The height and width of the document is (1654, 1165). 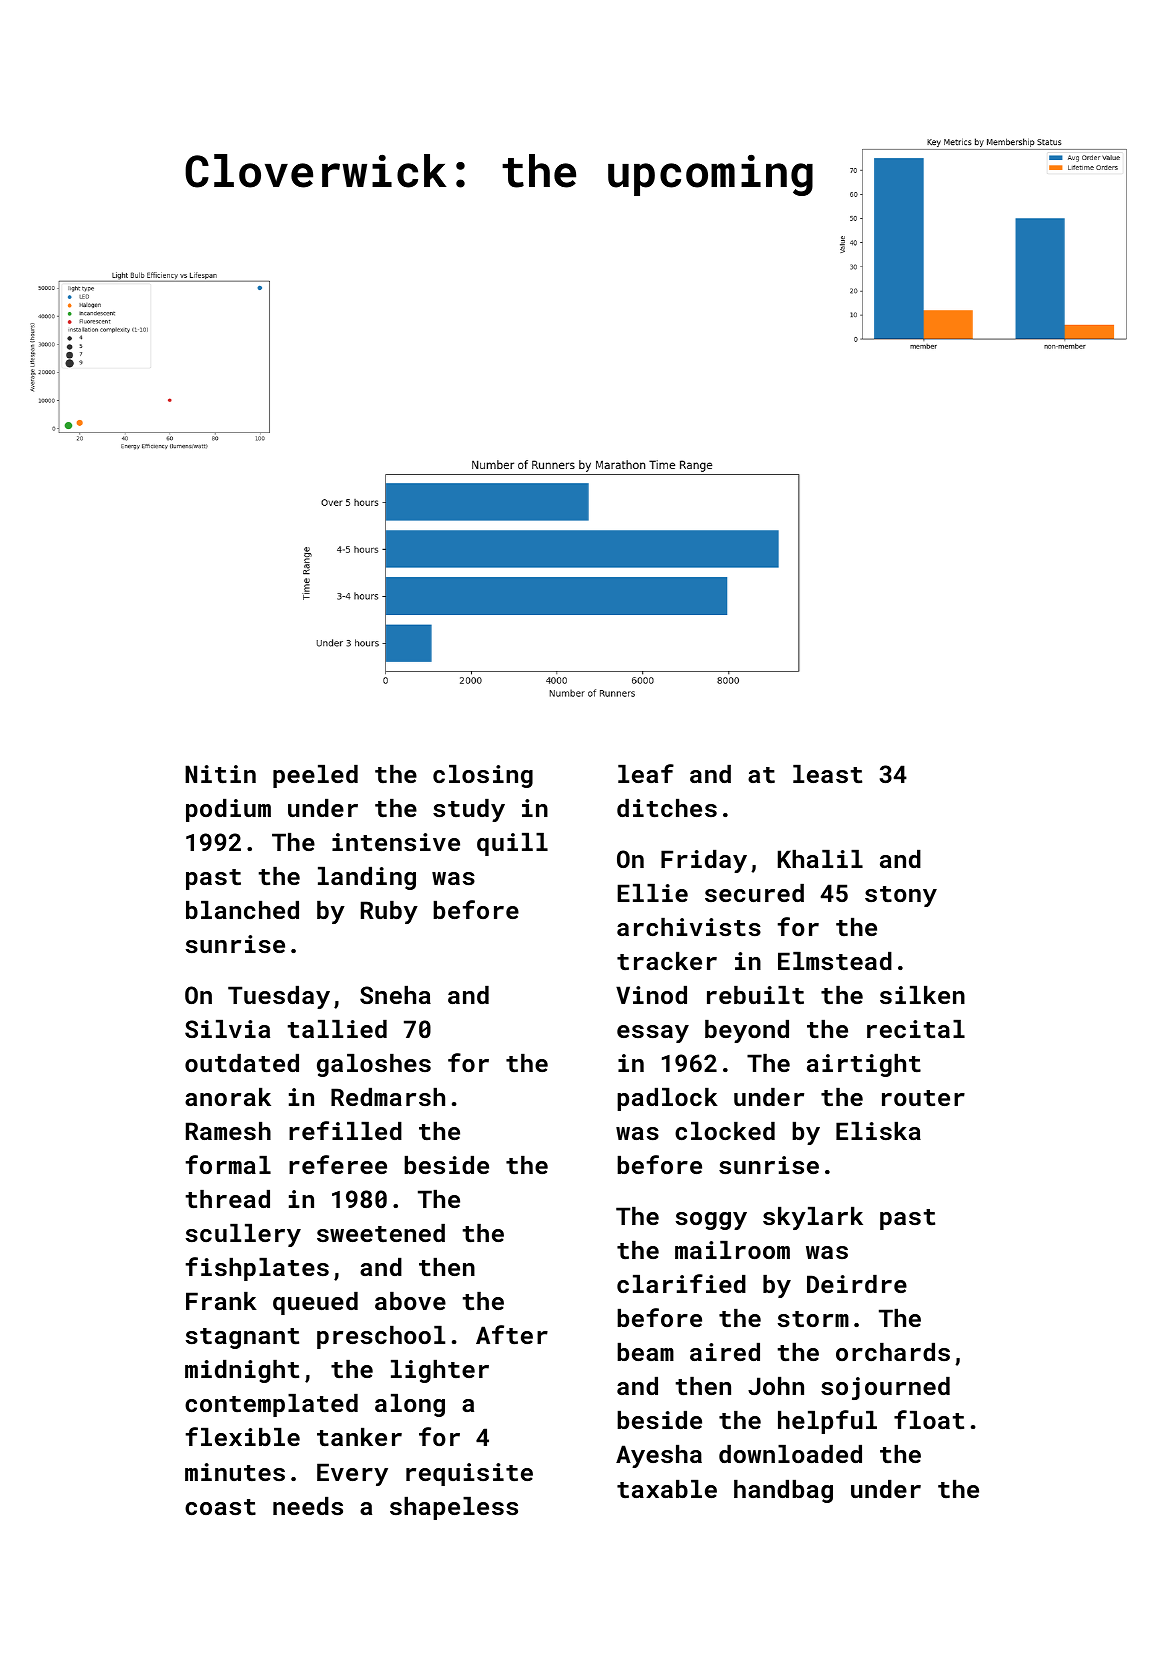 What do you see at coordinates (916, 1029) in the document?
I see `recital` at bounding box center [916, 1029].
